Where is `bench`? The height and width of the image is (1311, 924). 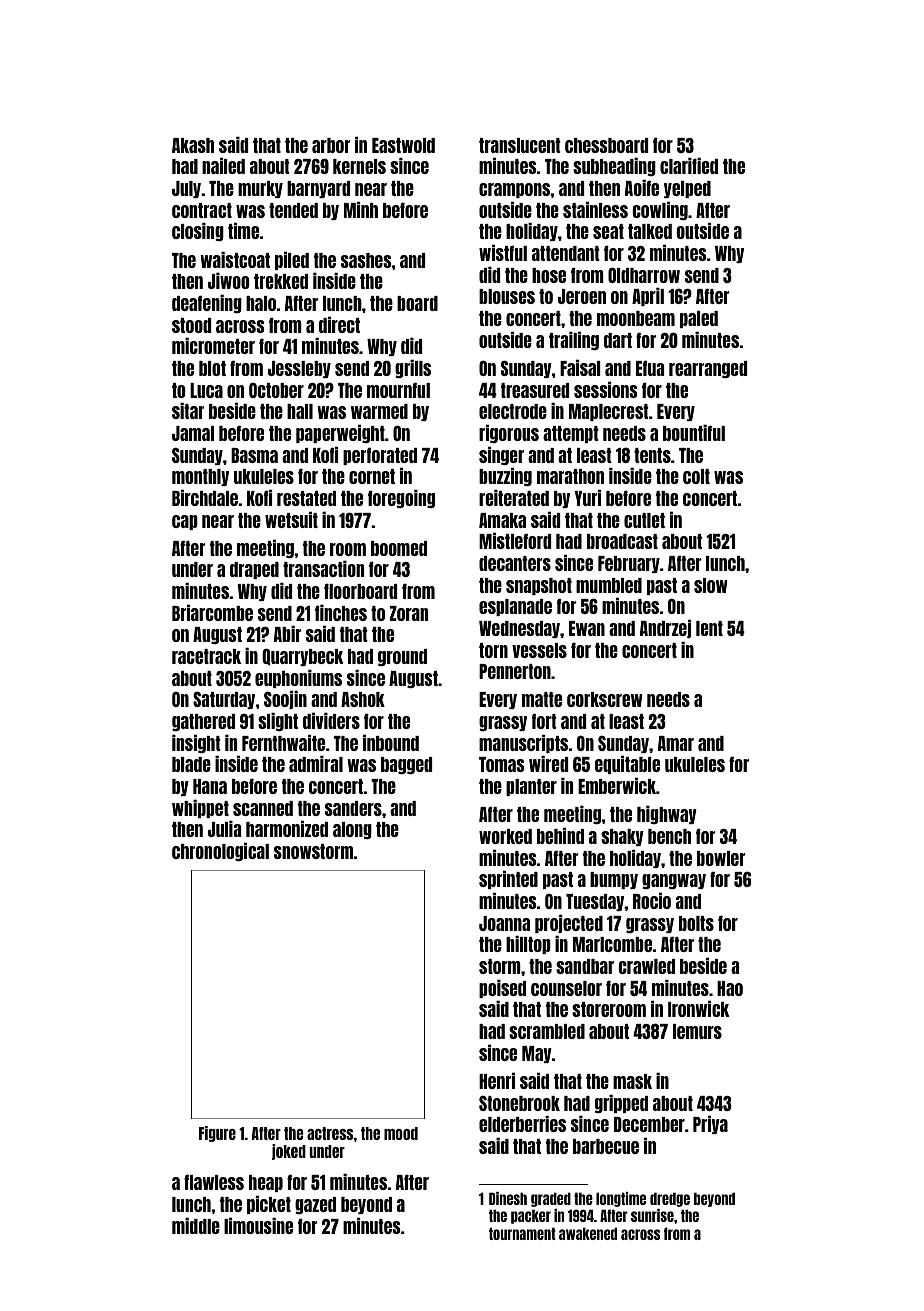
bench is located at coordinates (669, 836).
